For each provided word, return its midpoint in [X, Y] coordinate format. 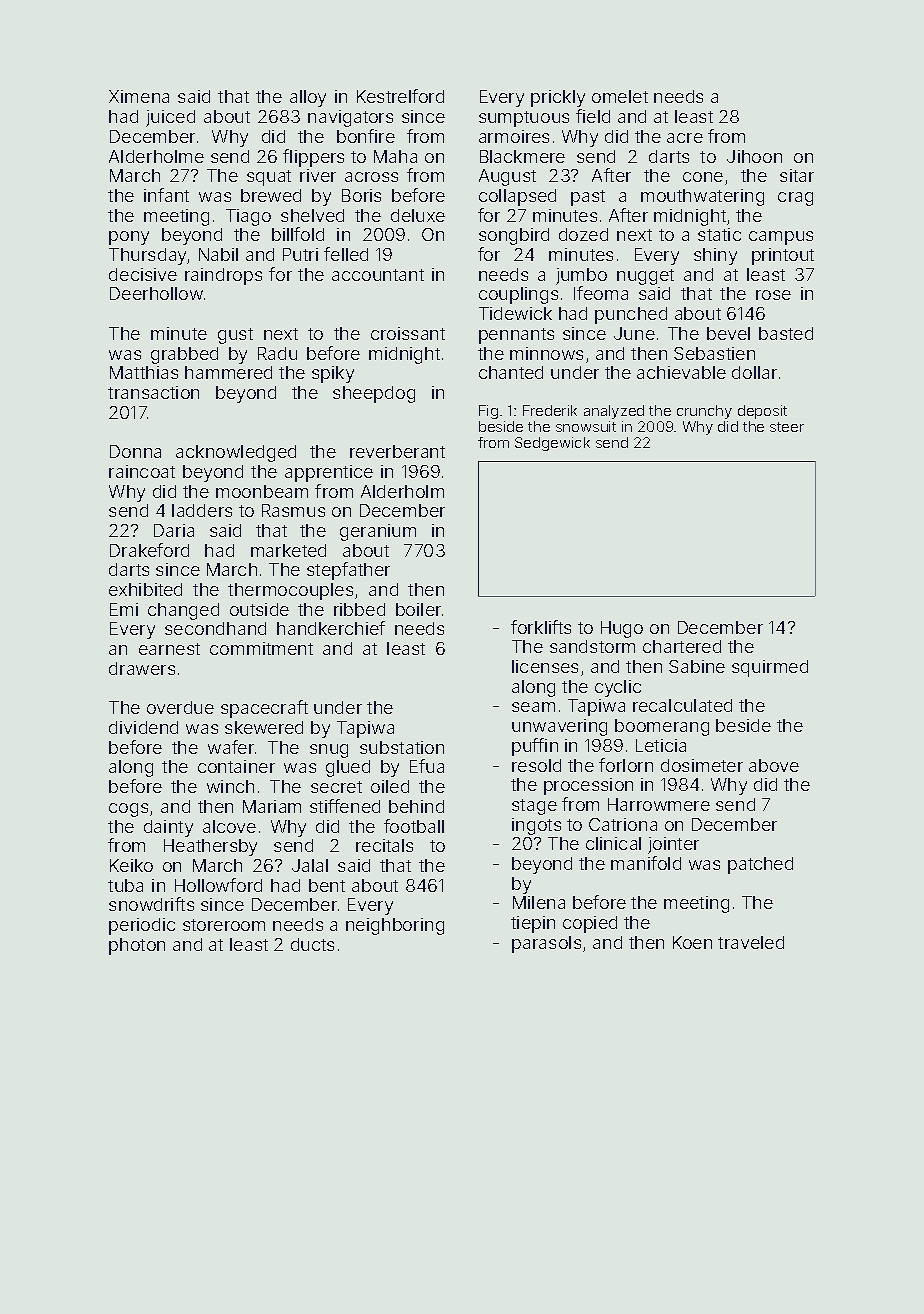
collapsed [517, 197]
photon [137, 946]
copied [590, 924]
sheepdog [374, 394]
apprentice [329, 473]
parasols [546, 944]
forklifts [541, 627]
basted [786, 333]
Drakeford [149, 550]
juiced [170, 118]
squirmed [770, 668]
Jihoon [754, 156]
